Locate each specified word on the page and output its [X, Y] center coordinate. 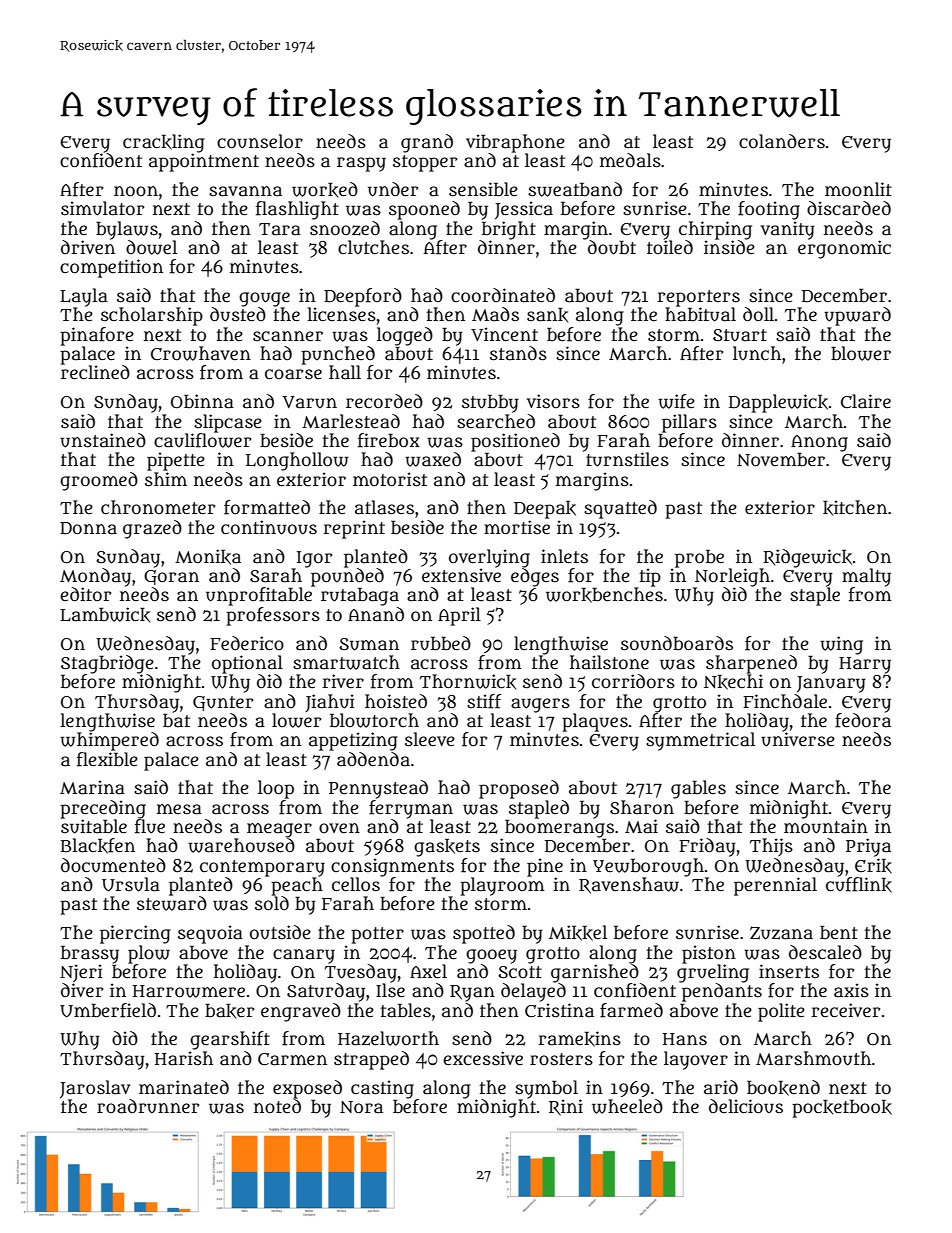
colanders [782, 141]
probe [699, 558]
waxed [433, 459]
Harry [865, 665]
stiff [484, 701]
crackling [164, 143]
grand [427, 143]
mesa [179, 809]
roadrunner [148, 1106]
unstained [103, 440]
